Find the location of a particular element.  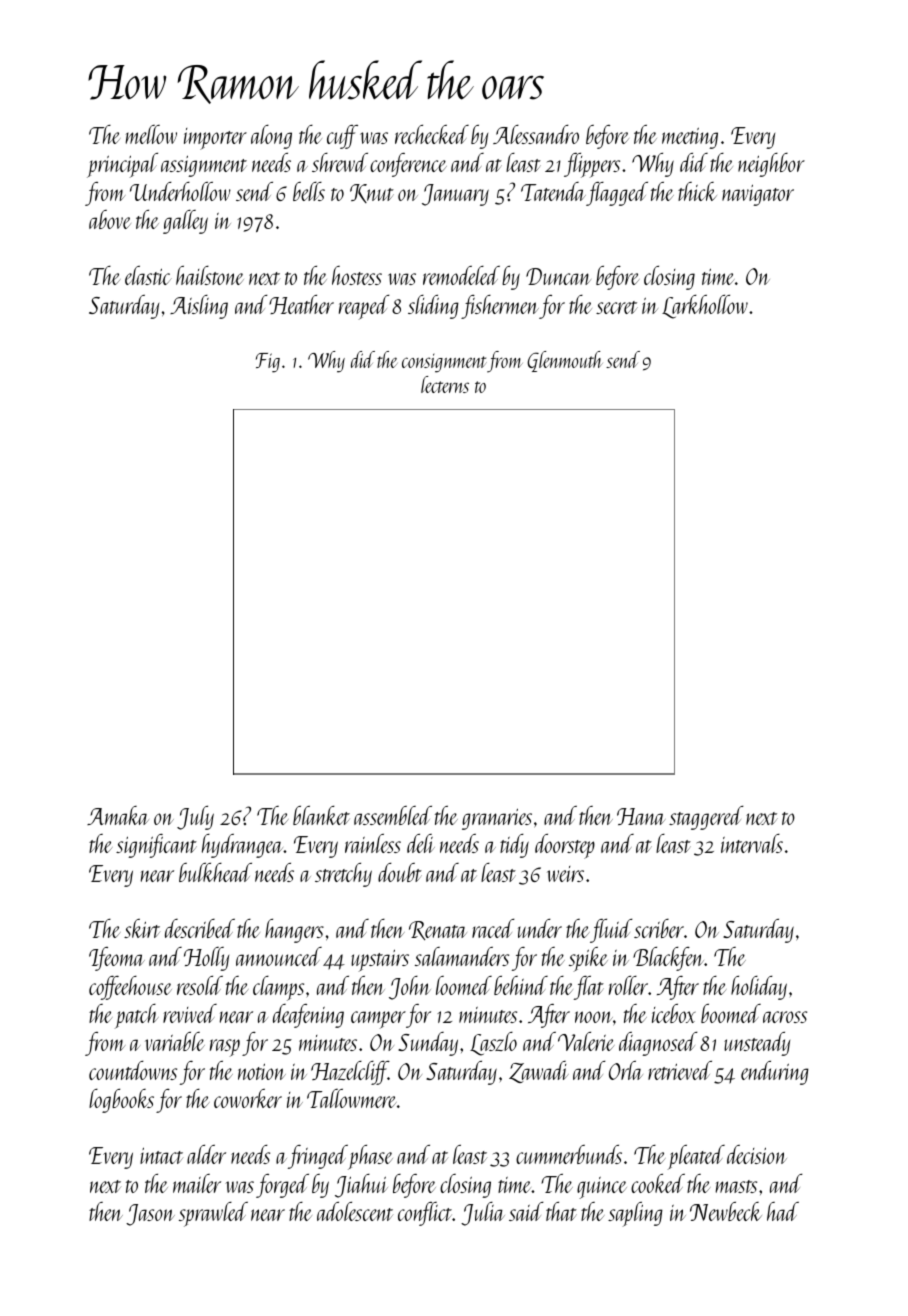

Fig is located at coordinates (268, 363).
